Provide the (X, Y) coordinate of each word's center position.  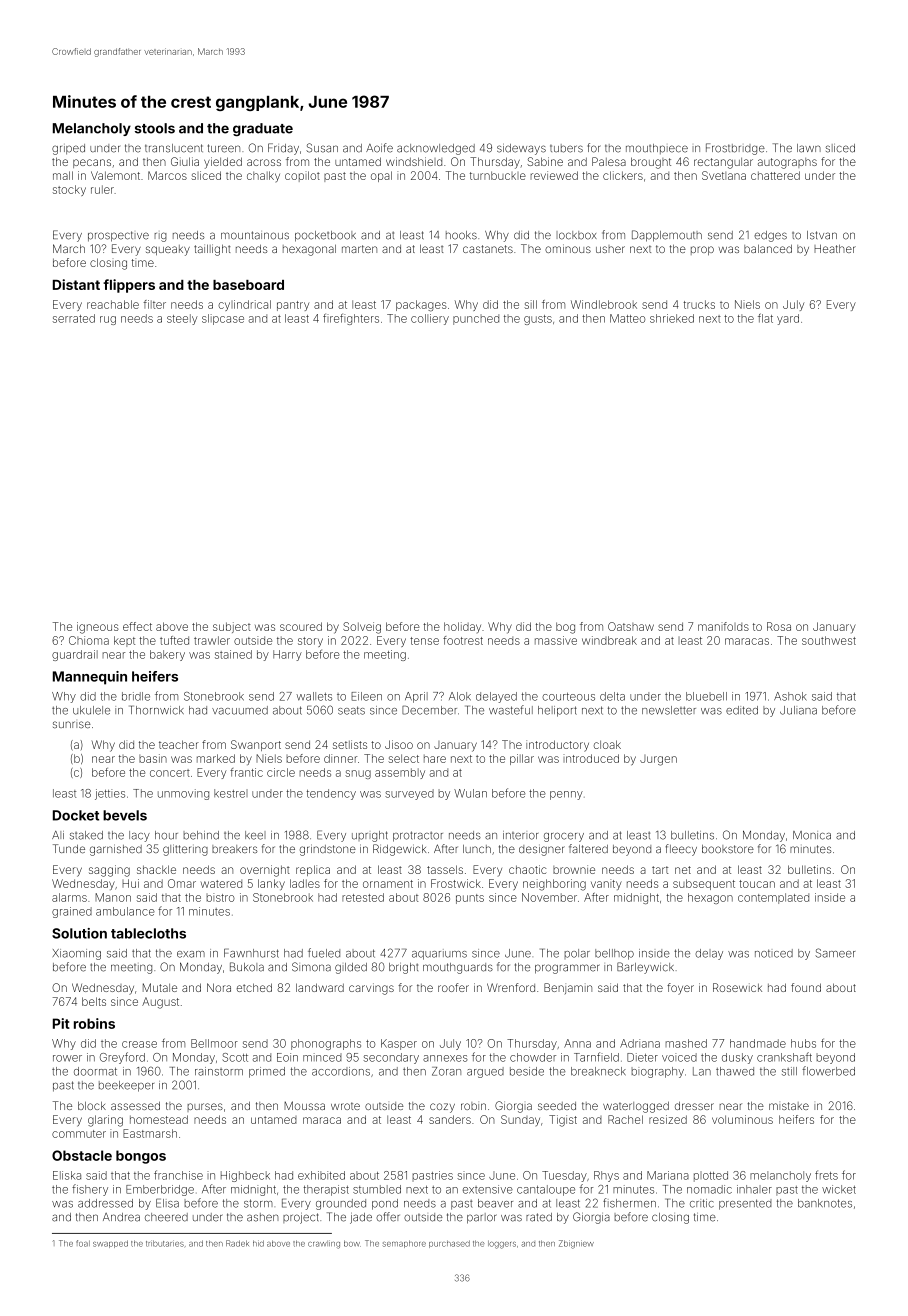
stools (155, 128)
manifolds (723, 626)
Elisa (167, 1203)
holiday (462, 627)
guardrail (75, 655)
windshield (414, 161)
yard (788, 319)
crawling (324, 1244)
